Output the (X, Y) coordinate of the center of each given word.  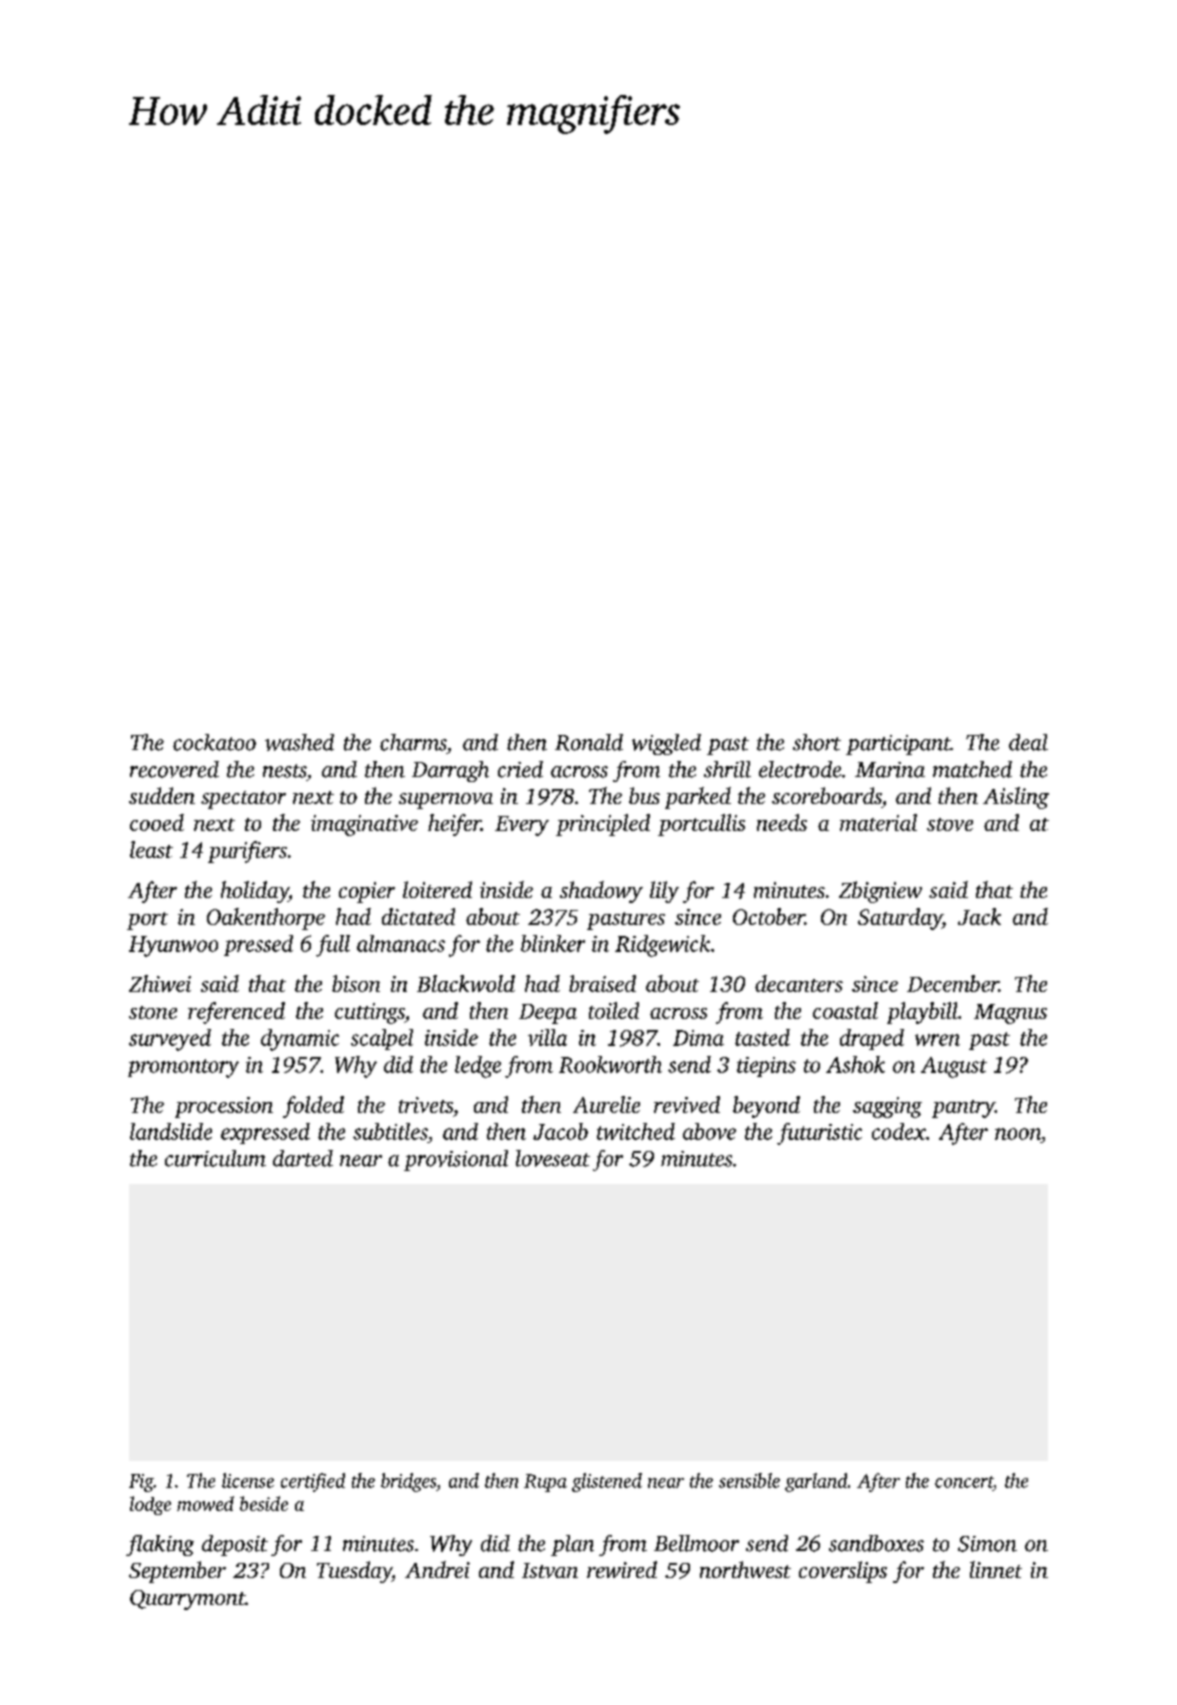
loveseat (553, 1158)
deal (1028, 742)
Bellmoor (696, 1543)
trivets (426, 1105)
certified (313, 1482)
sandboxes (876, 1543)
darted (303, 1158)
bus (644, 795)
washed (299, 742)
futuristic (819, 1134)
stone (153, 1012)
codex (899, 1131)
